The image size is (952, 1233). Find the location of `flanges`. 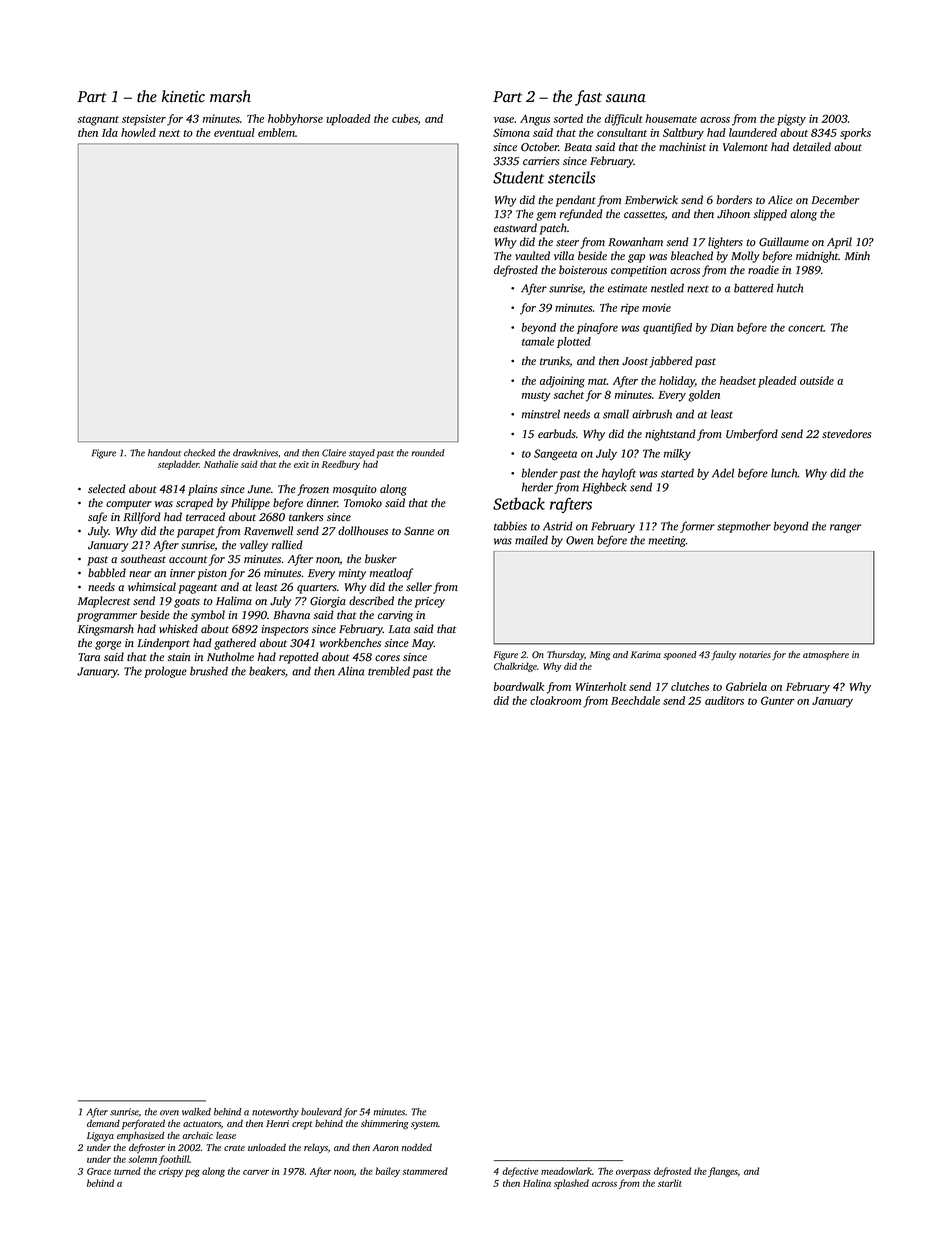

flanges is located at coordinates (723, 1172).
